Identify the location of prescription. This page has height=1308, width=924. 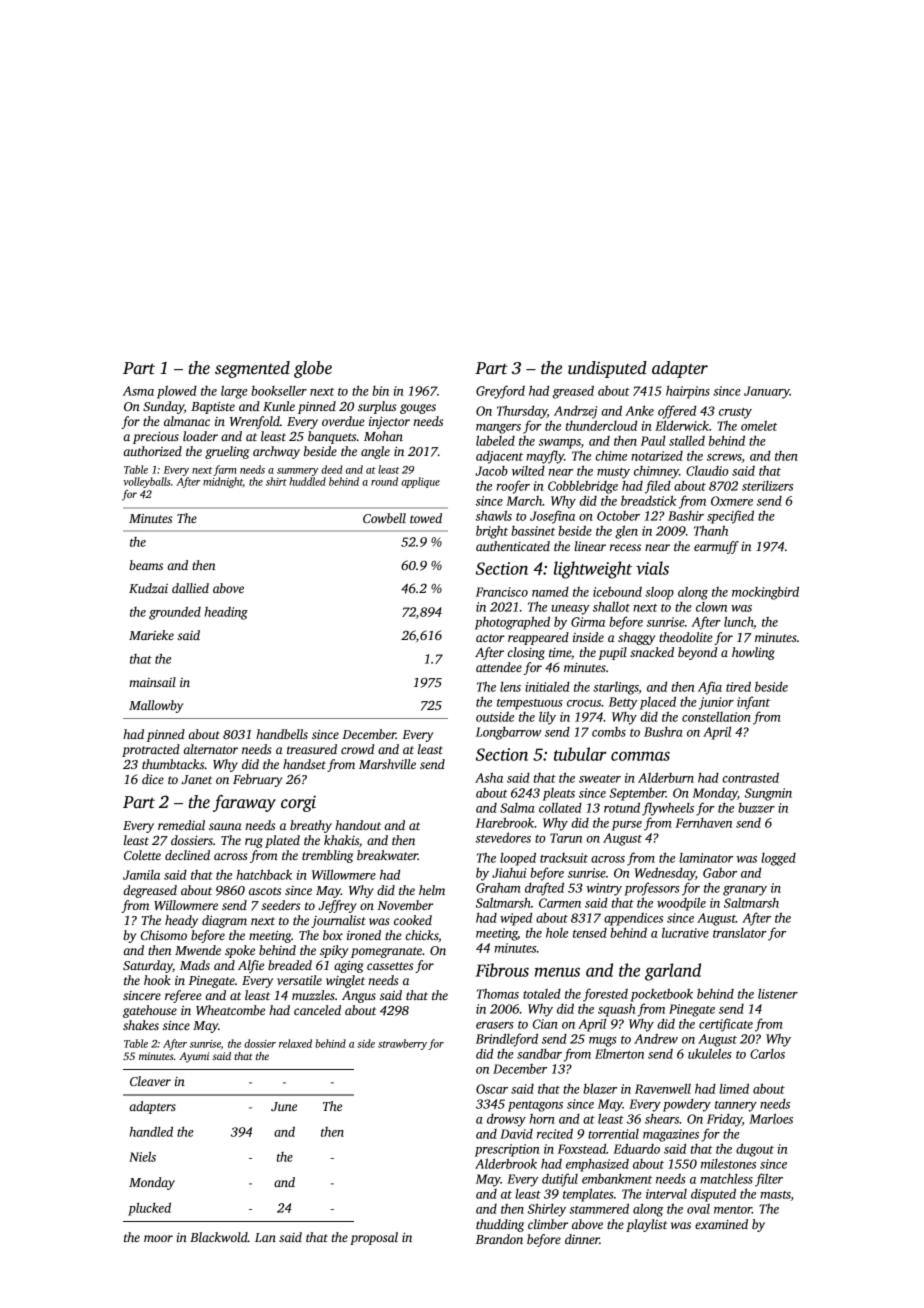
(507, 1150).
